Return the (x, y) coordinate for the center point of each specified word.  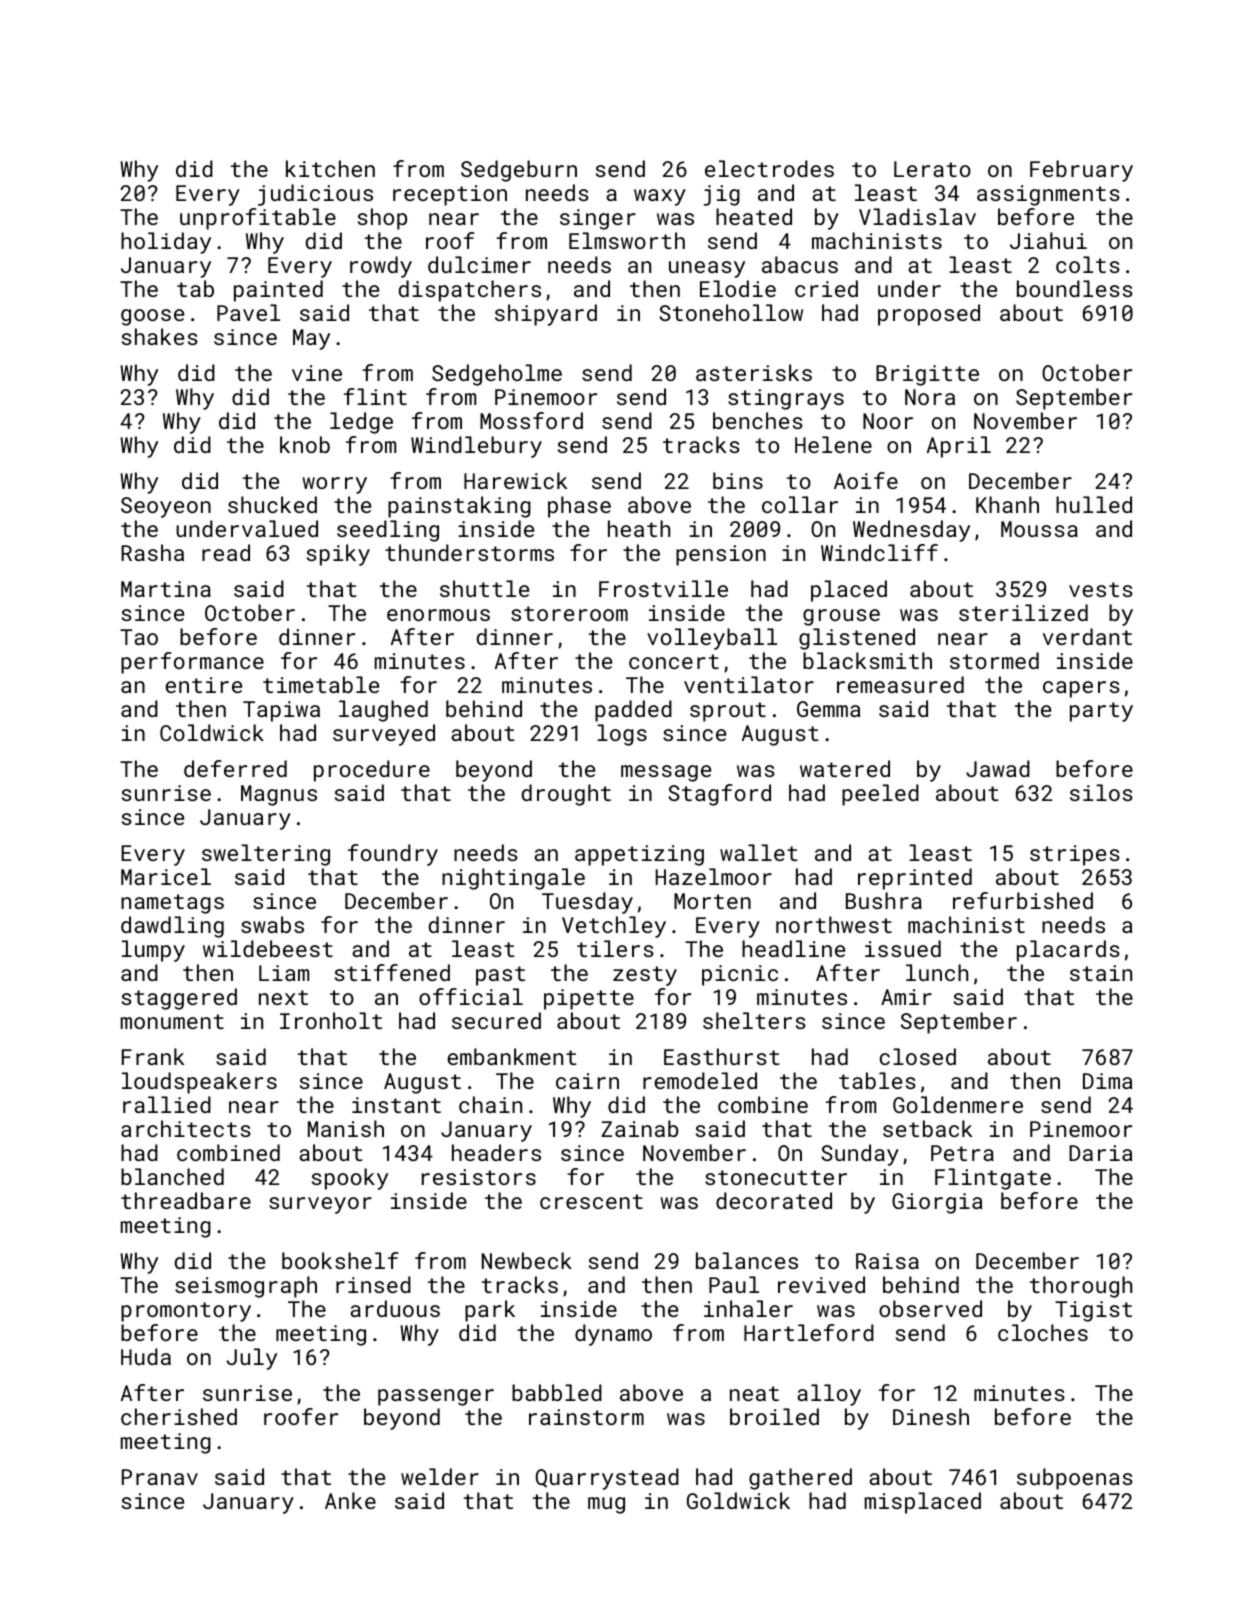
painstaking (459, 507)
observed (930, 1308)
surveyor (320, 1205)
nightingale (513, 879)
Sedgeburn (519, 171)
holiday (166, 243)
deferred (235, 768)
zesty (645, 976)
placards (1068, 951)
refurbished (1023, 900)
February (1081, 171)
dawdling (172, 927)
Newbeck (527, 1260)
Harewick (516, 480)
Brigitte (927, 375)
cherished (179, 1416)
